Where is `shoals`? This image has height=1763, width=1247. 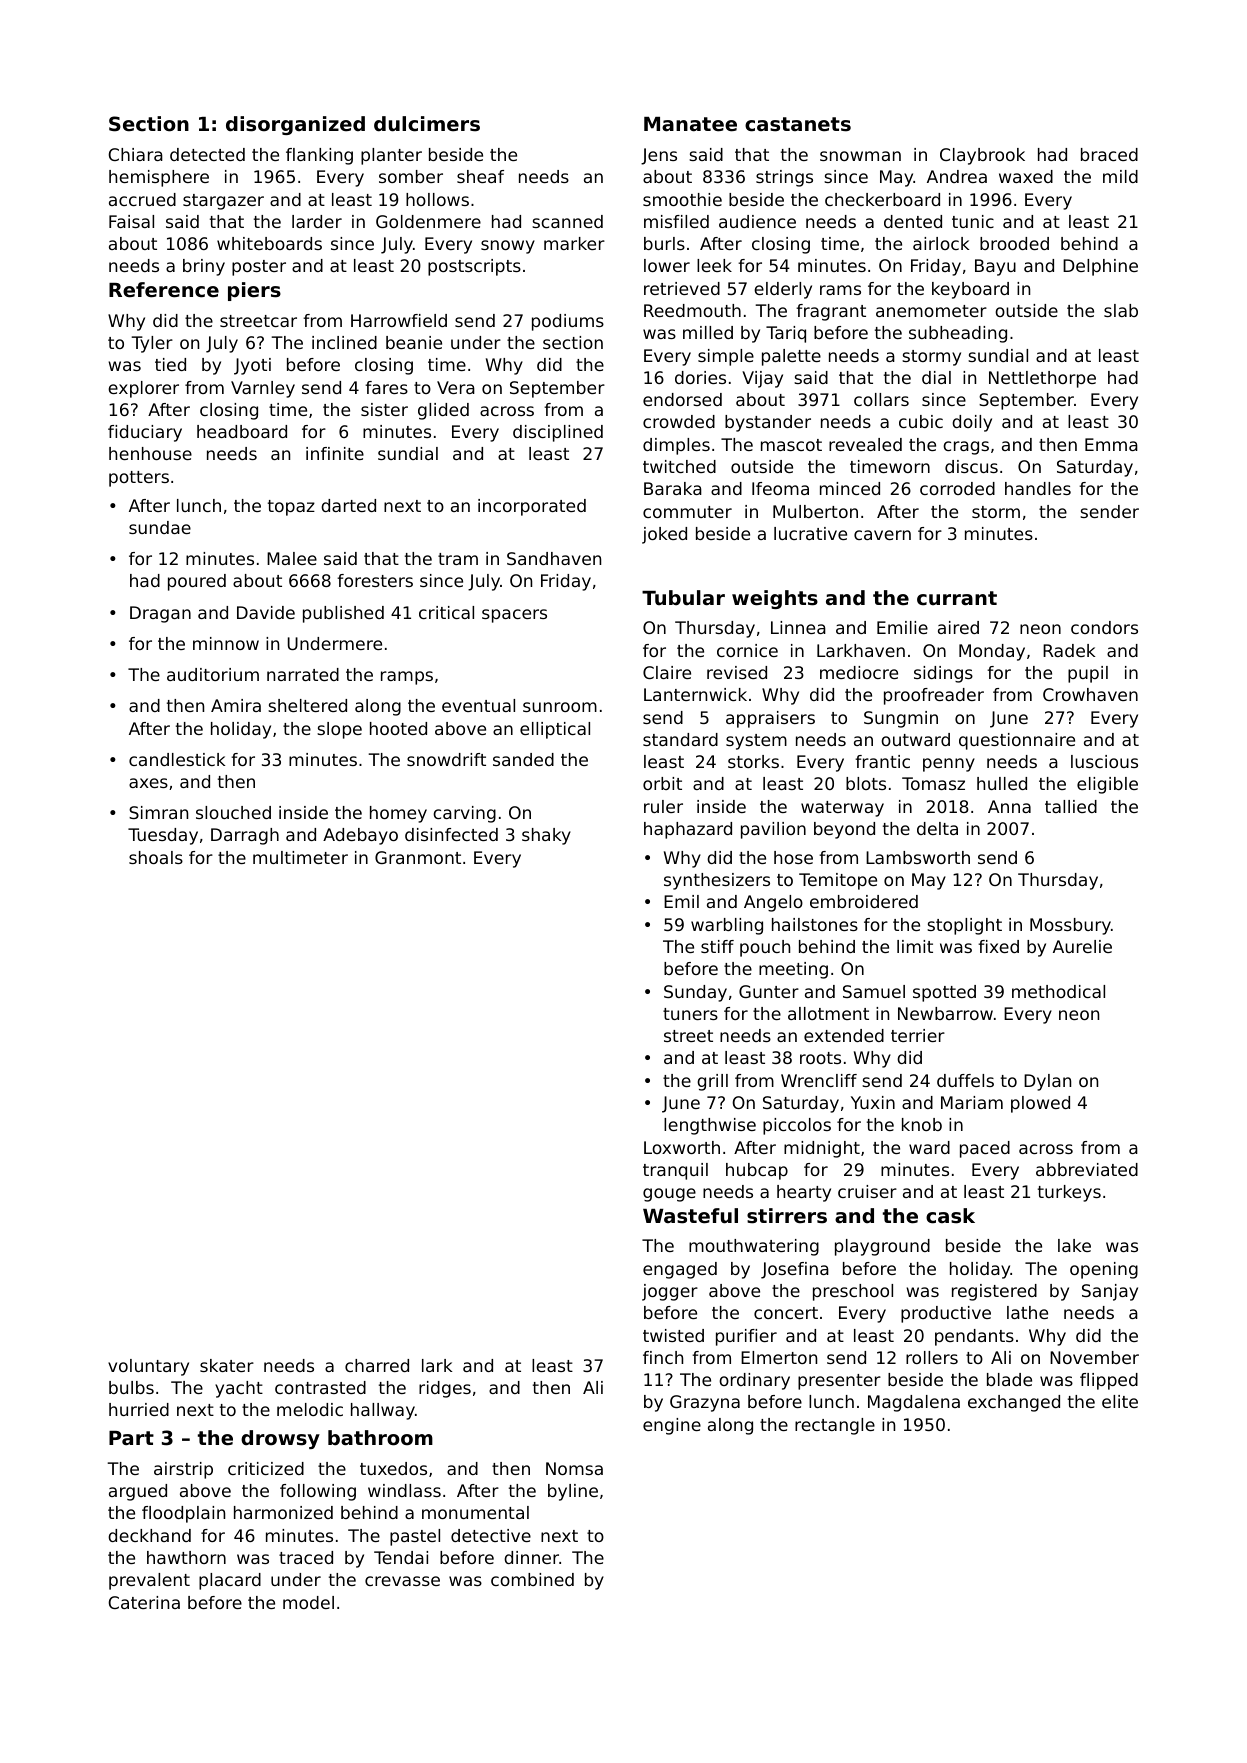 shoals is located at coordinates (156, 857).
